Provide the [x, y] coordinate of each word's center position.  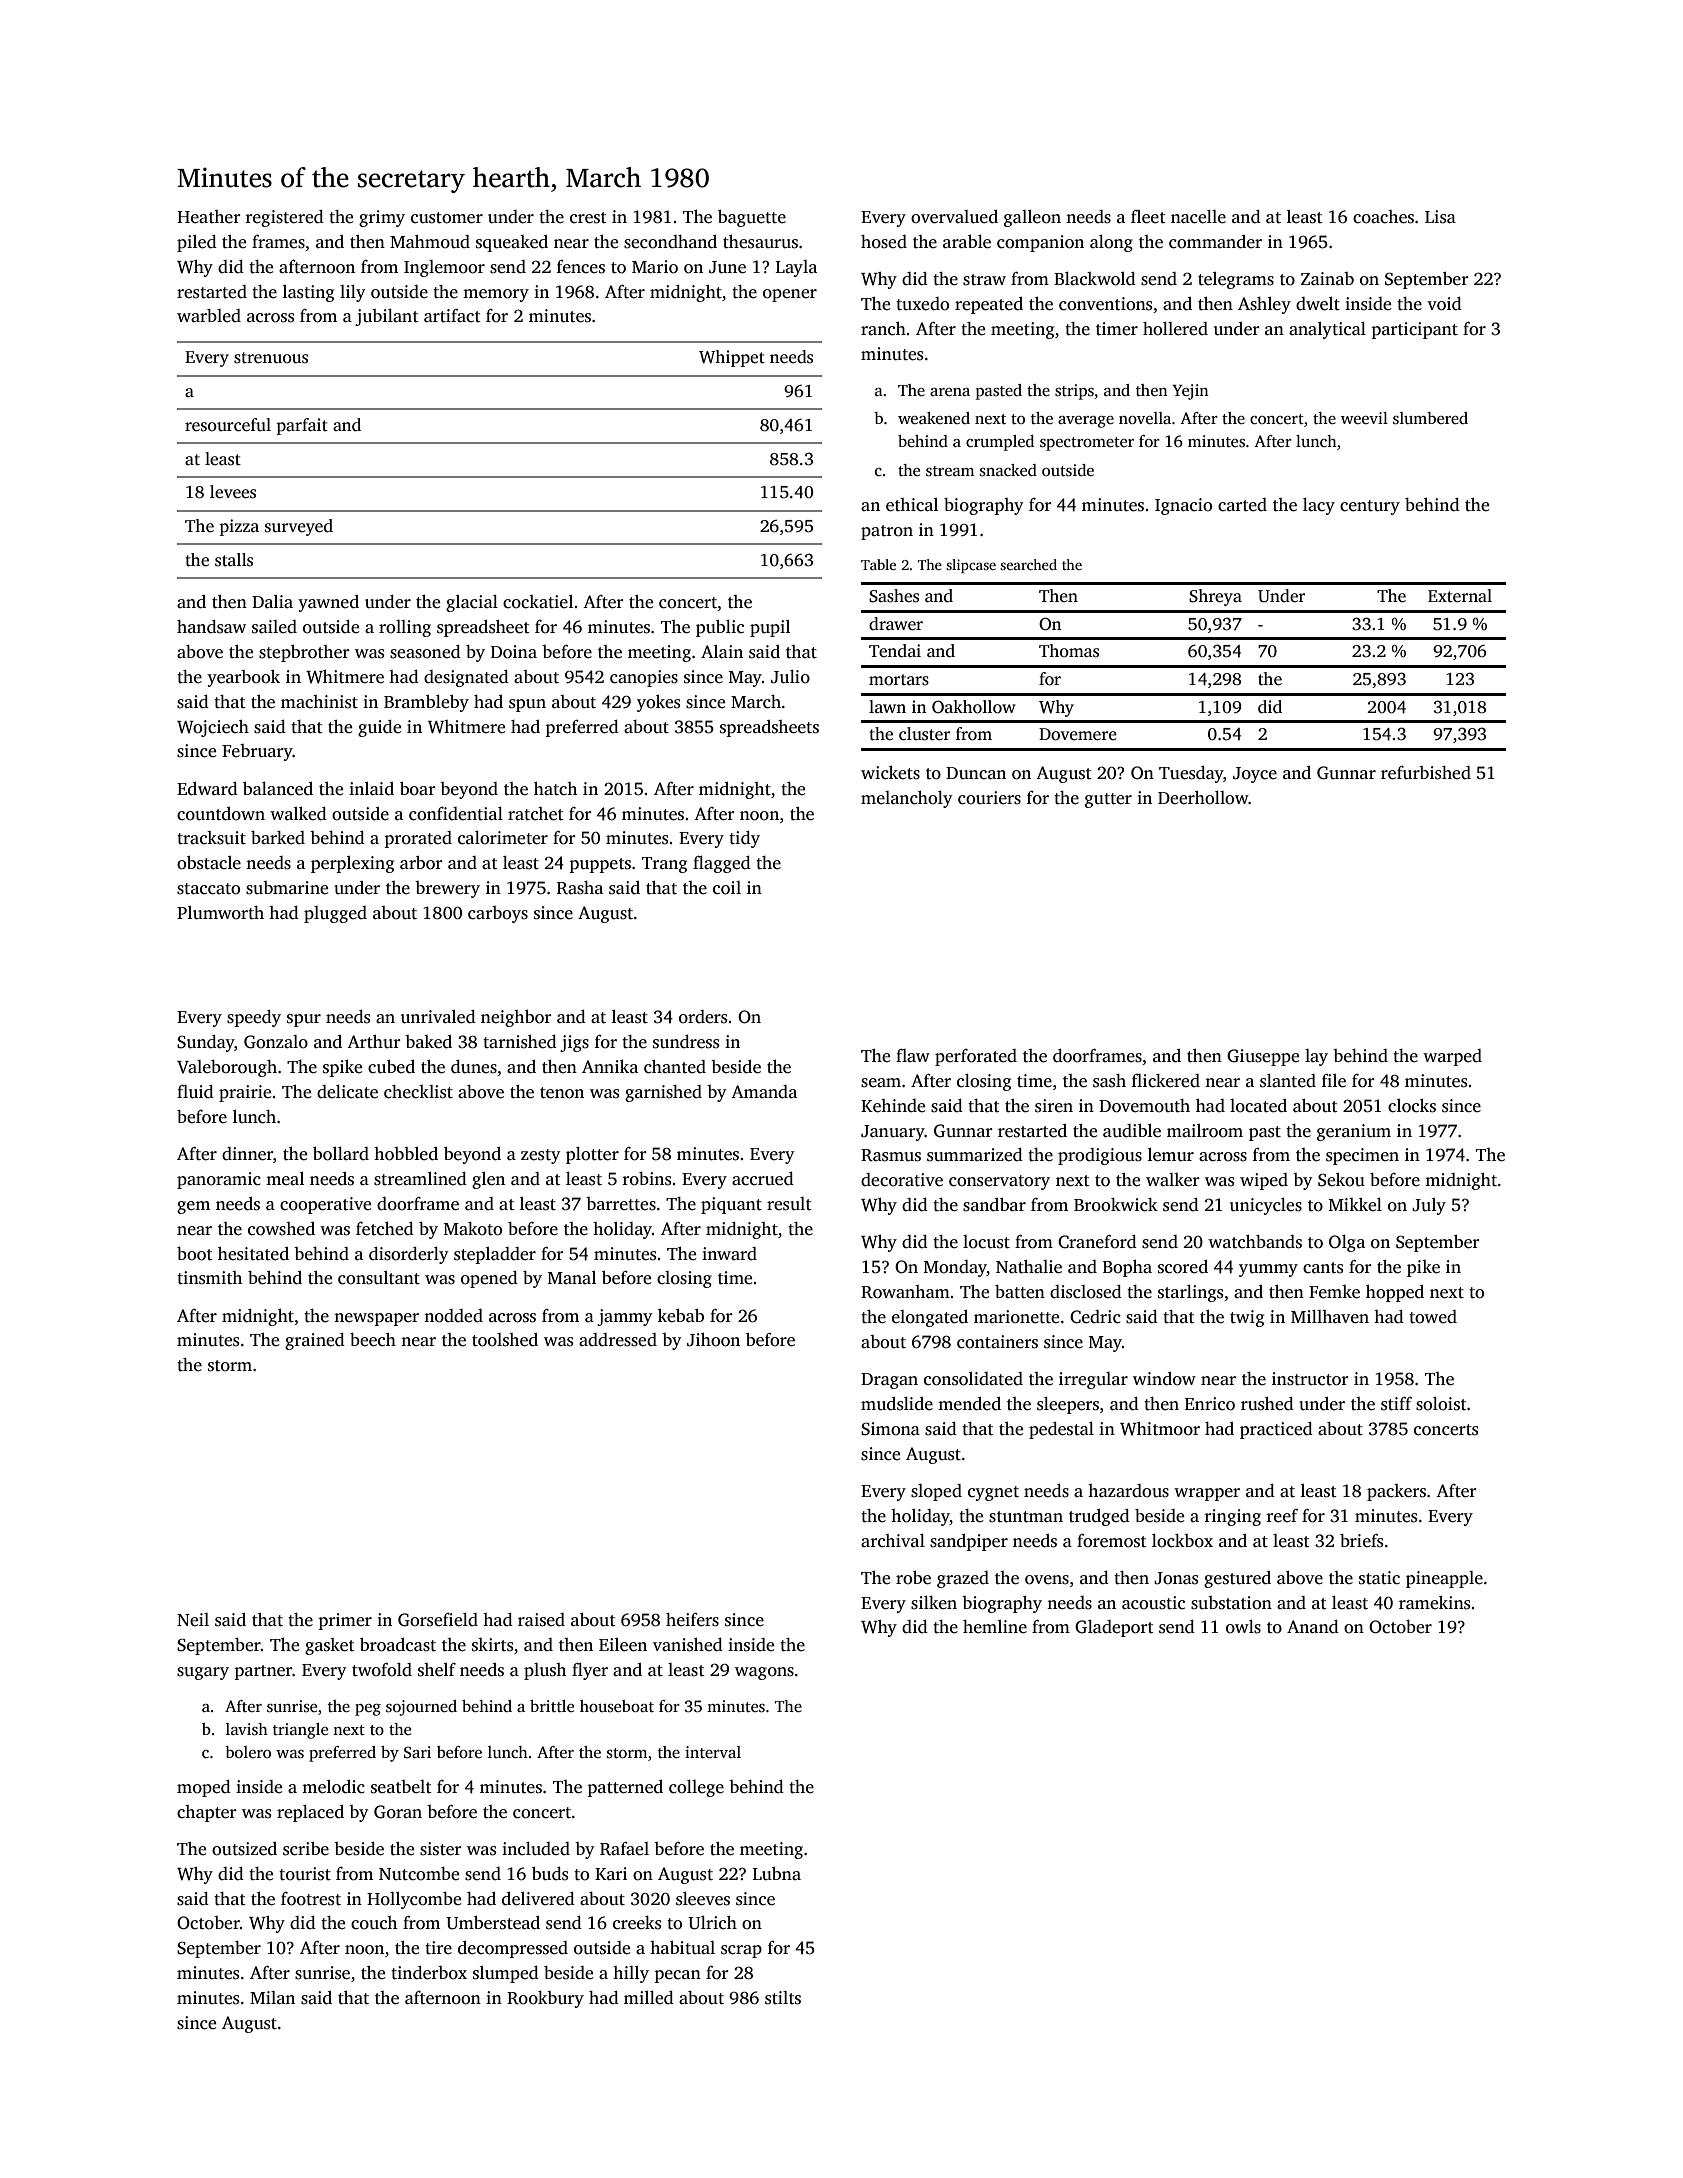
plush [545, 1671]
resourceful [228, 425]
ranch [883, 329]
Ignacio [1183, 506]
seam [881, 1083]
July [1429, 1206]
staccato [208, 889]
